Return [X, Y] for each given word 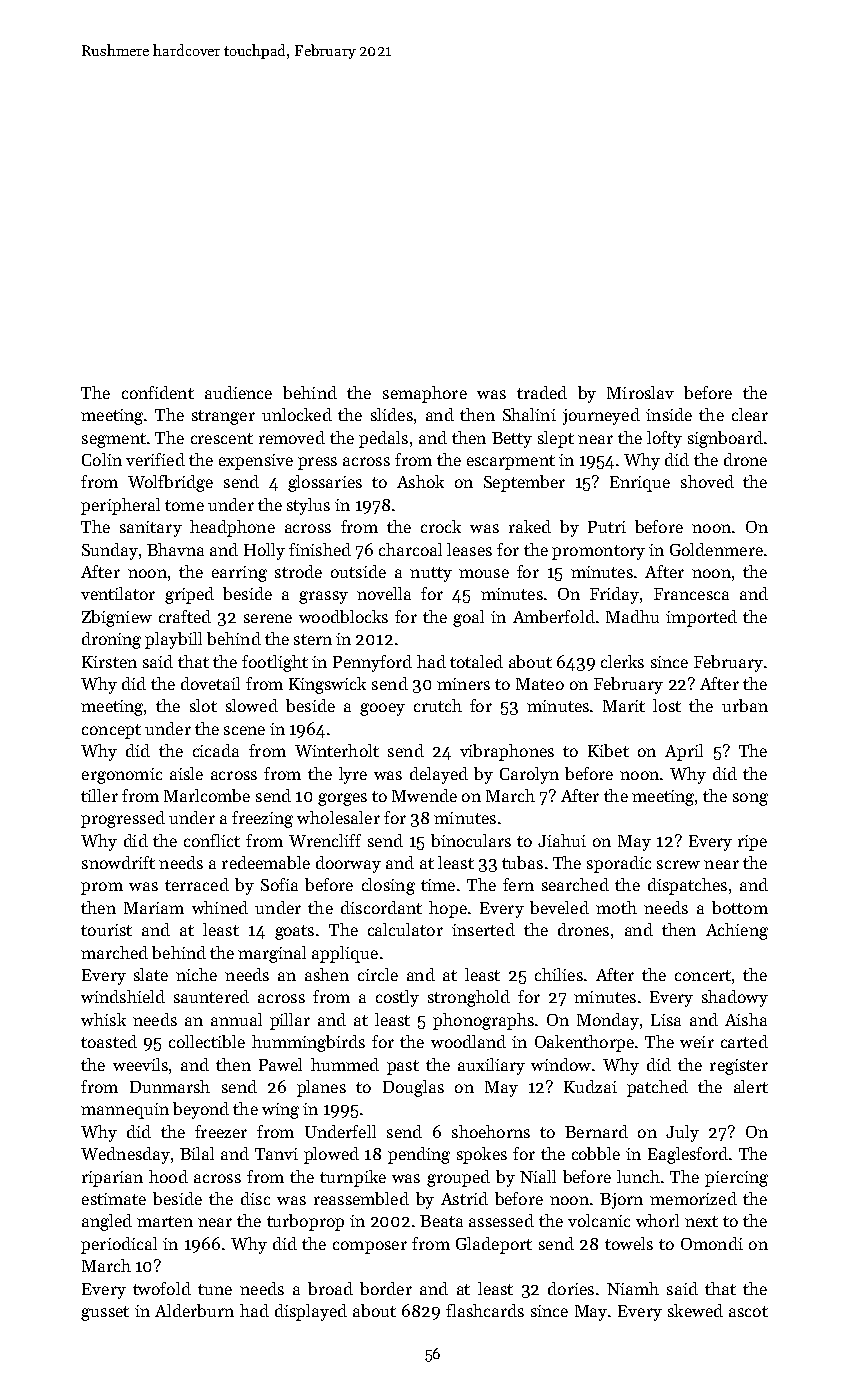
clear [750, 414]
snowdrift [118, 862]
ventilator [118, 593]
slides [392, 414]
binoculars [471, 840]
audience [238, 392]
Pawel [280, 1064]
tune [215, 1289]
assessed [501, 1220]
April [684, 752]
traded [542, 392]
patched [657, 1088]
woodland [468, 1041]
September [524, 483]
